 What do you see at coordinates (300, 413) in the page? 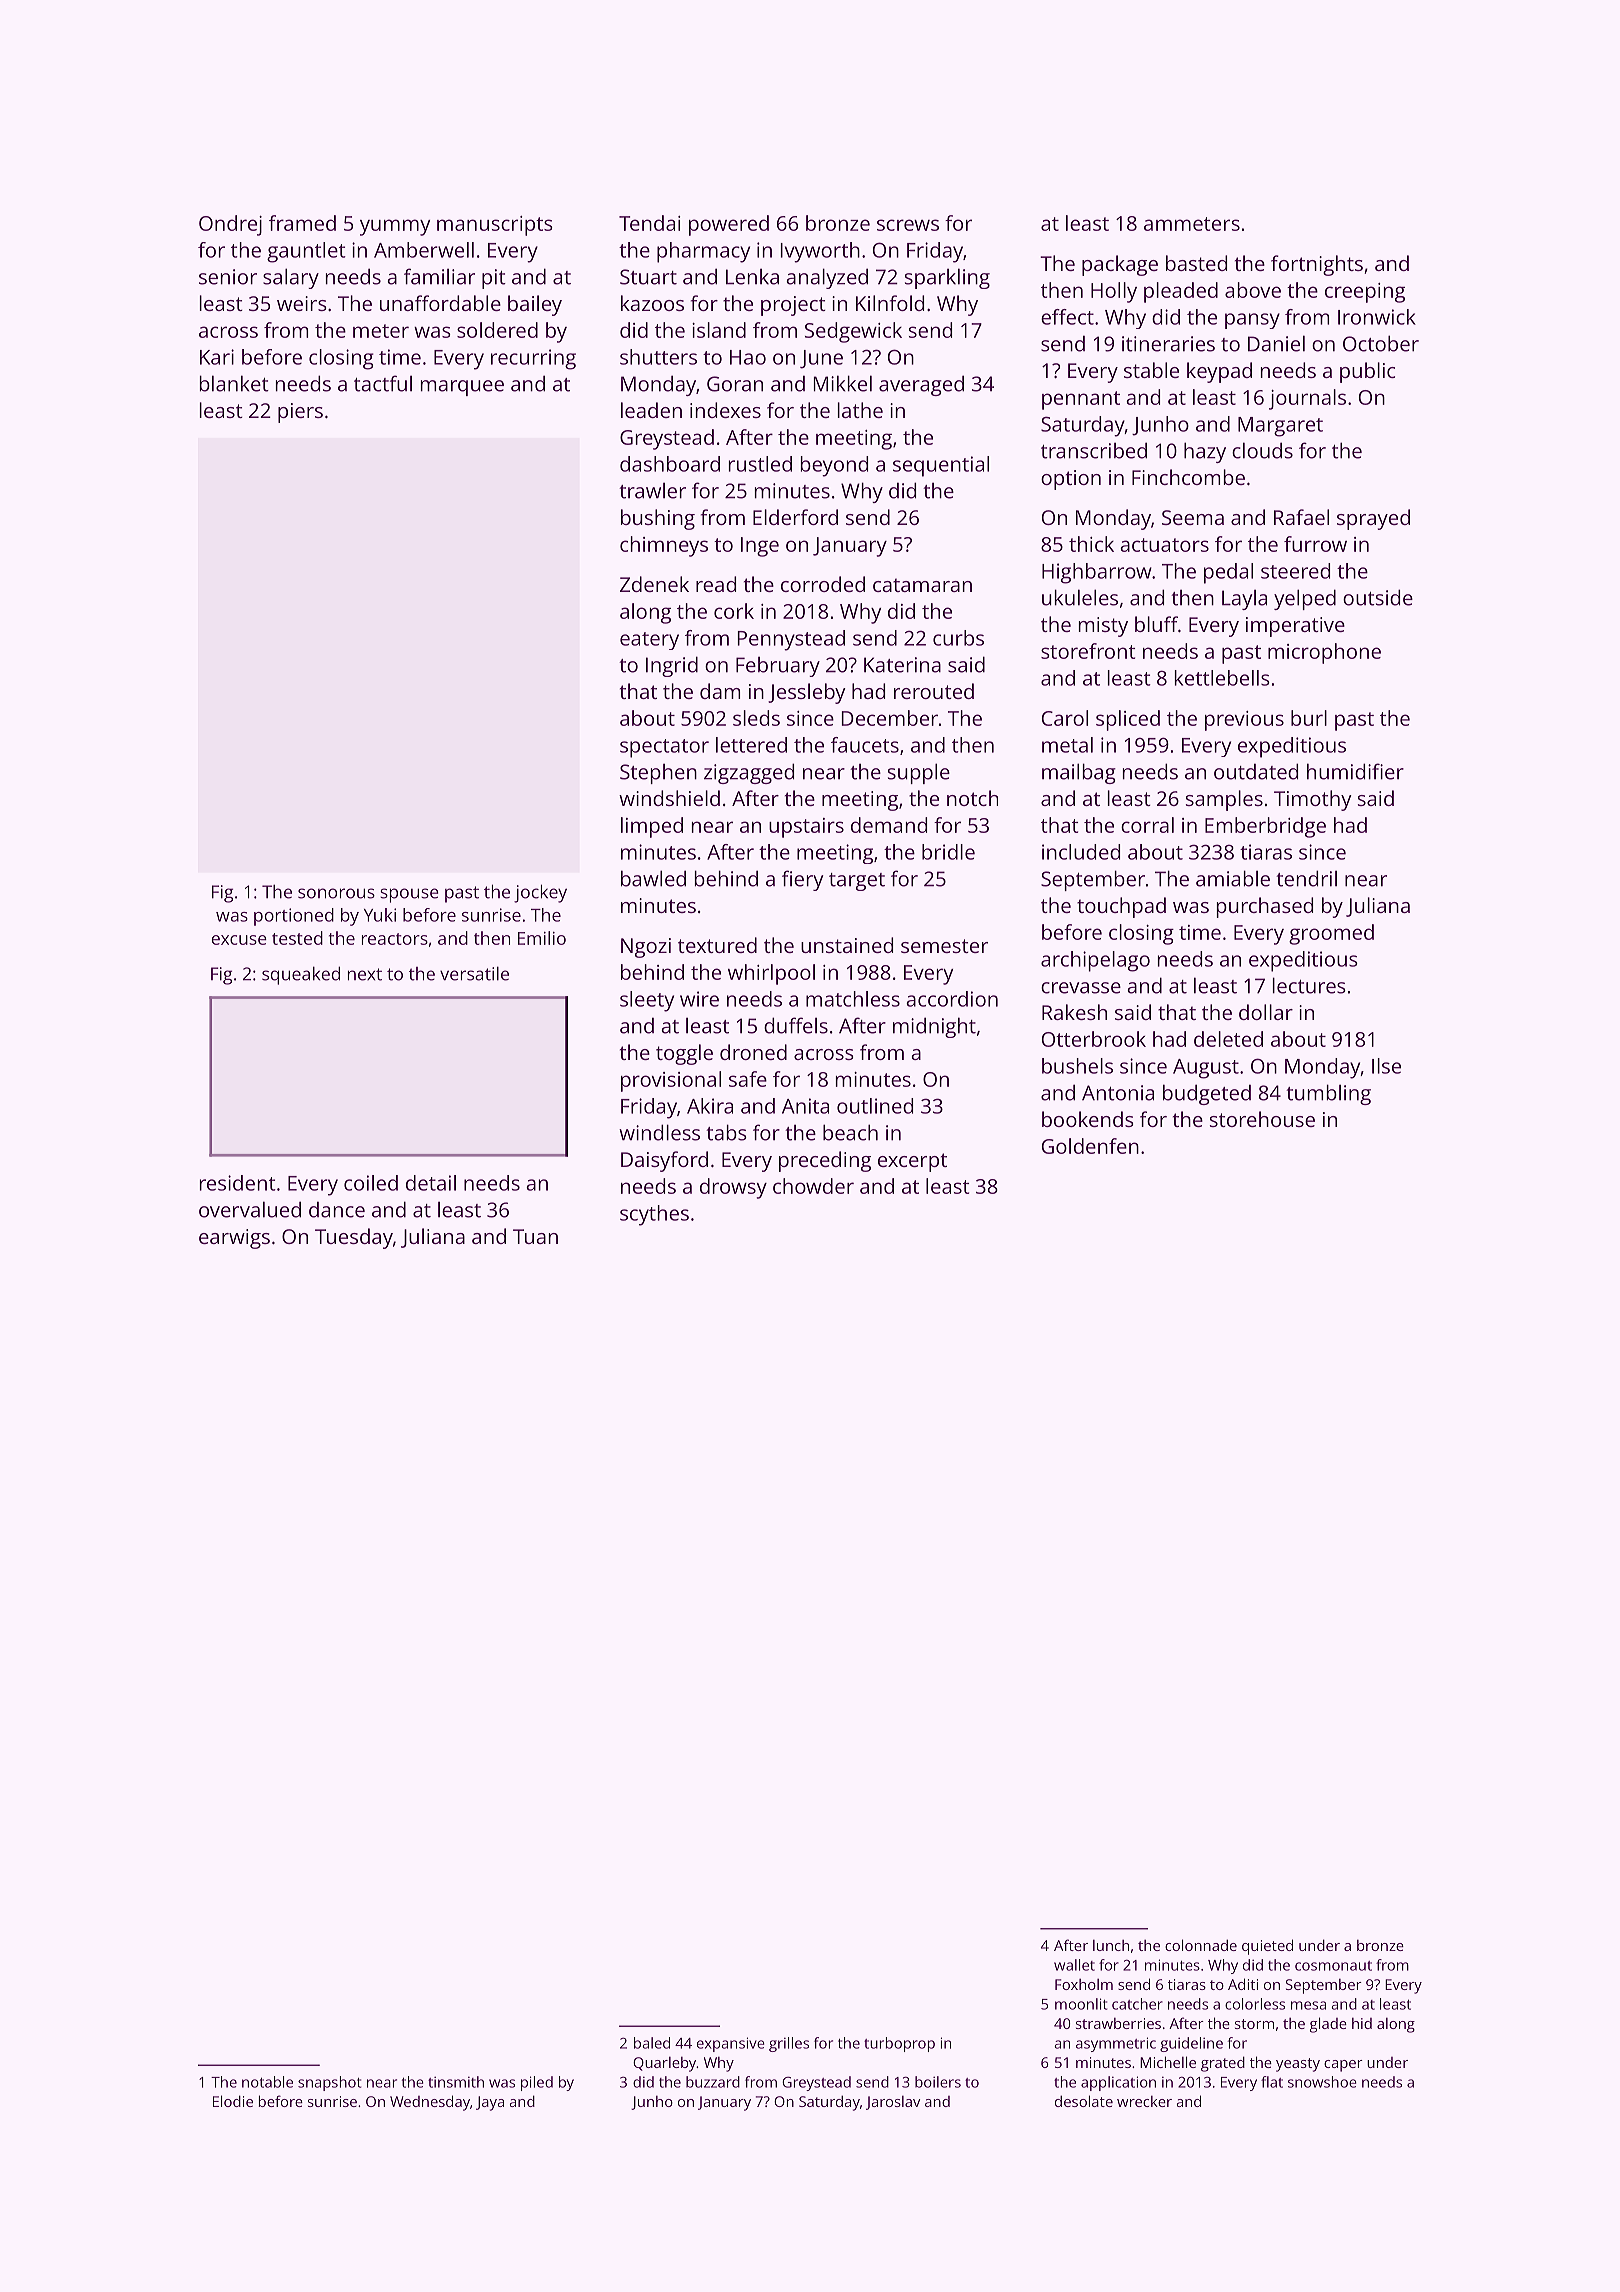
I see `piers` at bounding box center [300, 413].
